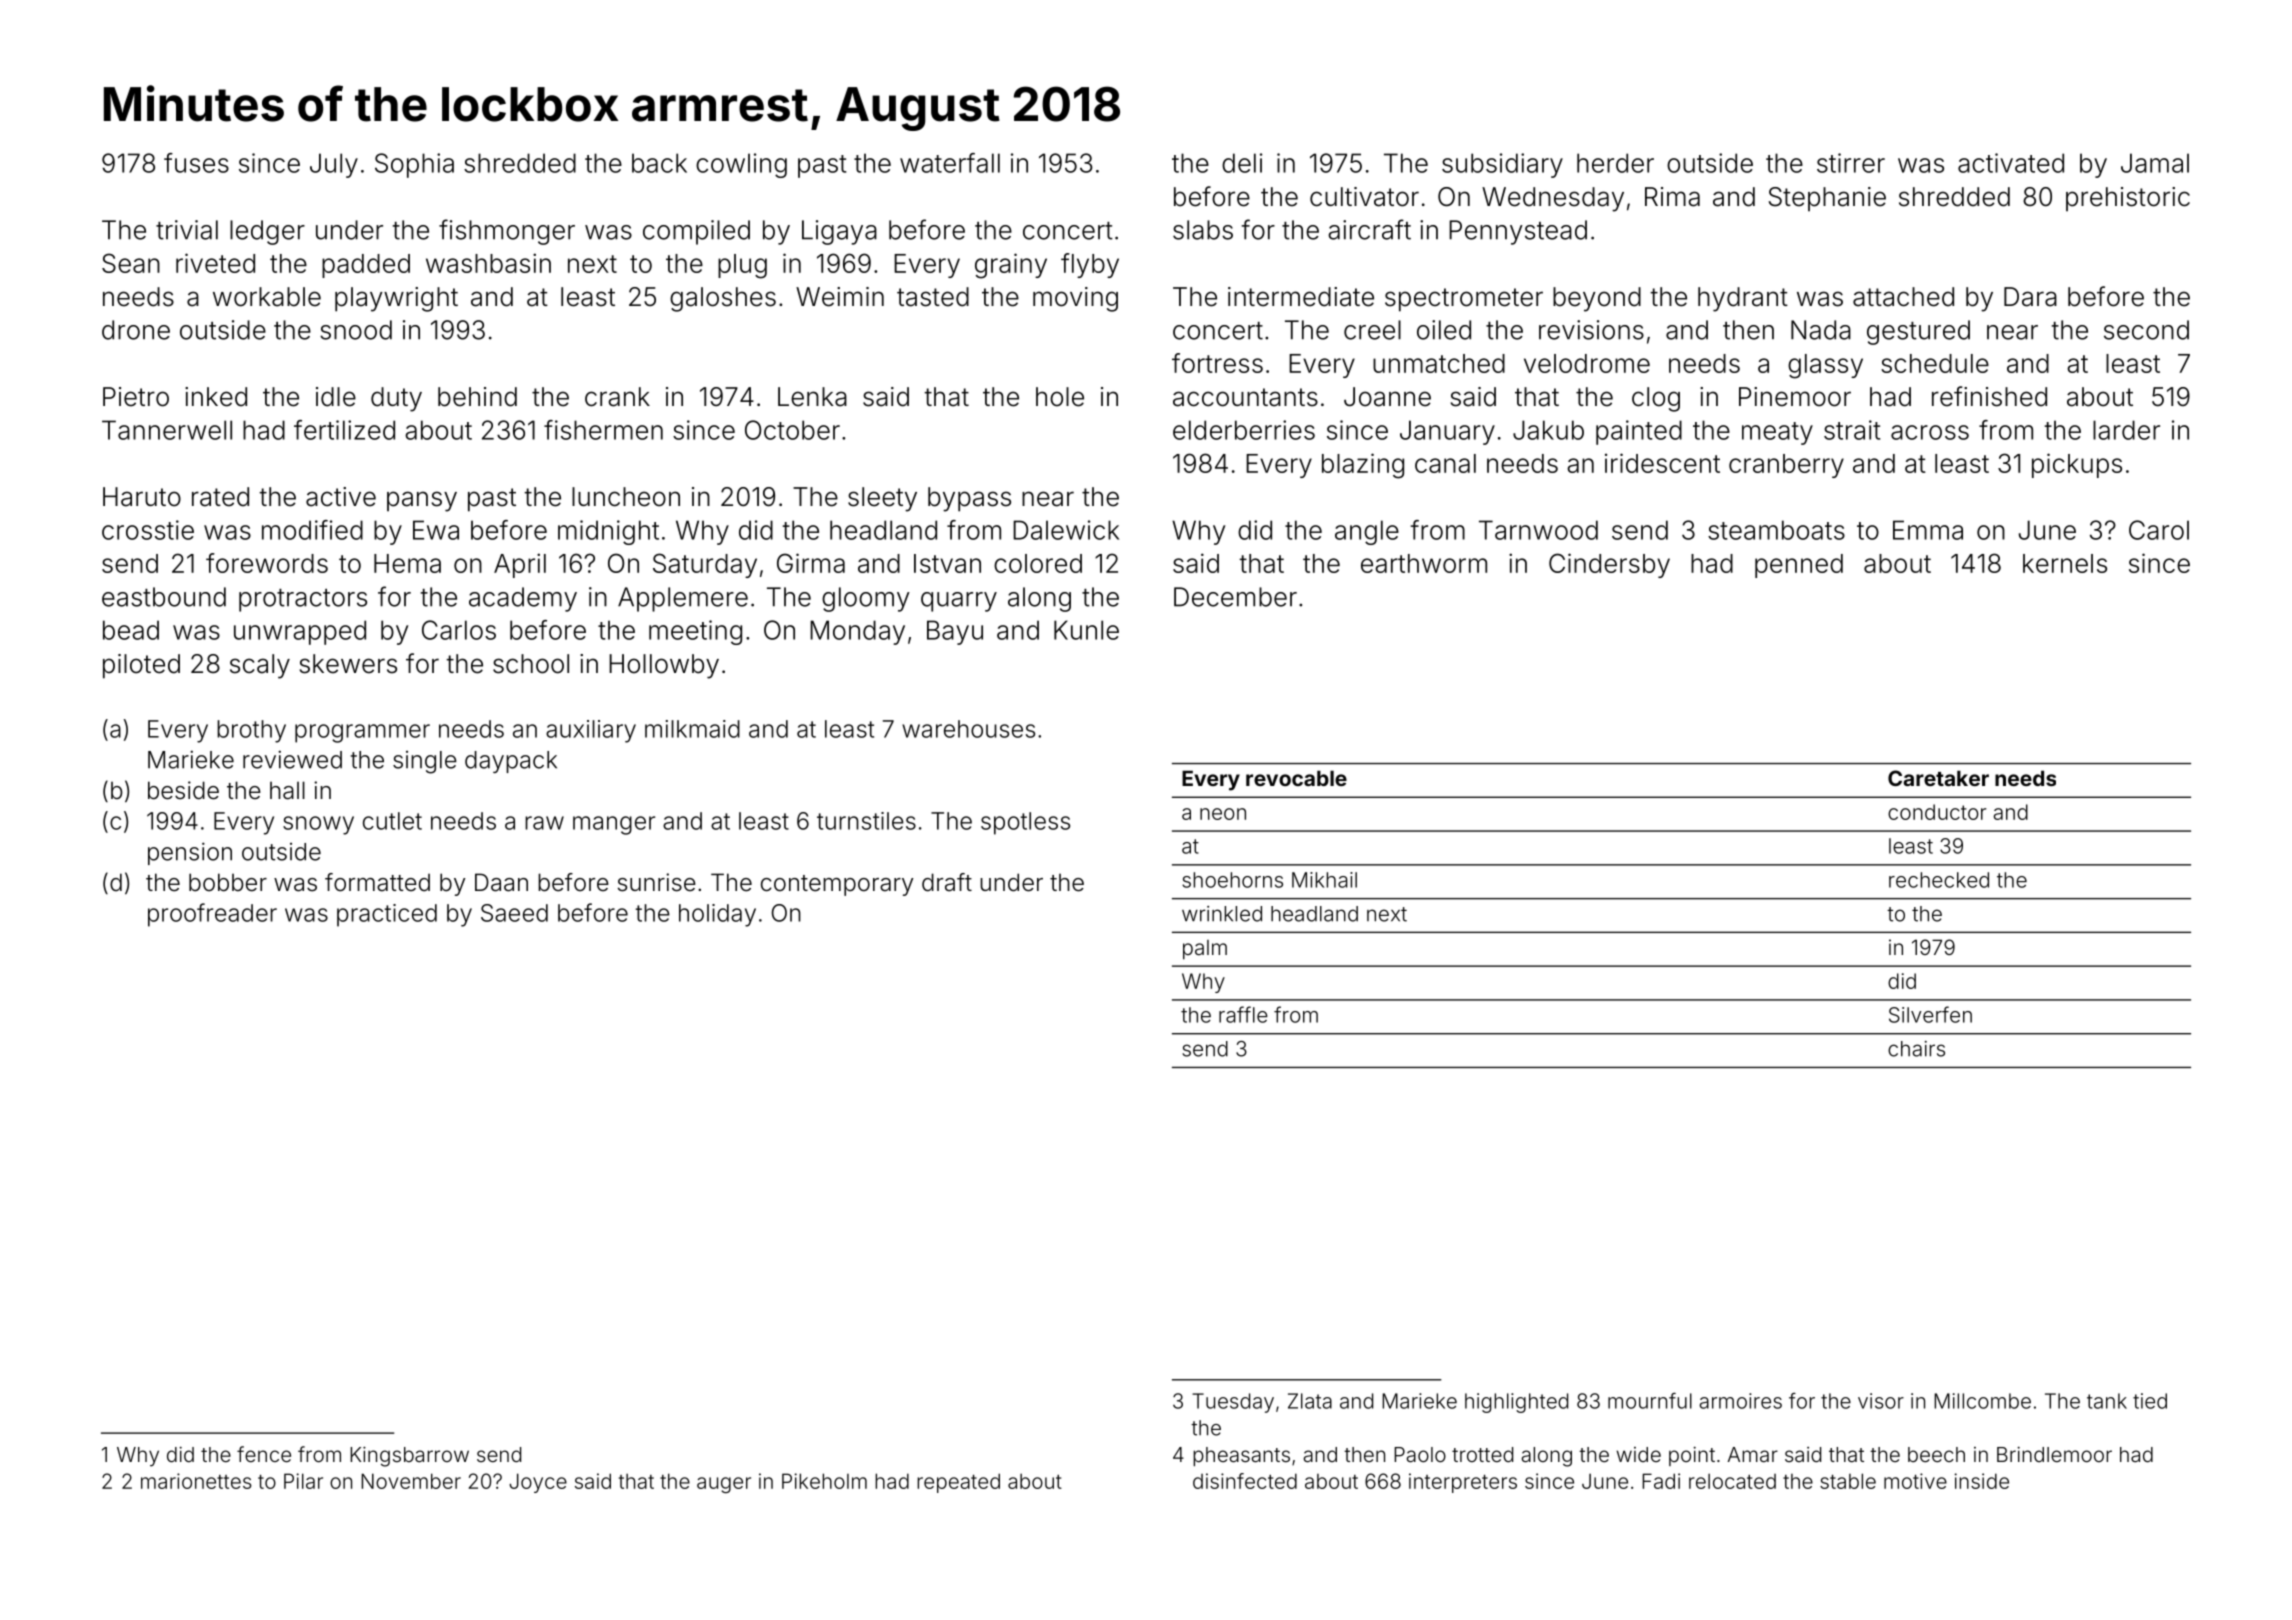 The height and width of the screenshot is (1620, 2292). What do you see at coordinates (1851, 163) in the screenshot?
I see `stirrer` at bounding box center [1851, 163].
